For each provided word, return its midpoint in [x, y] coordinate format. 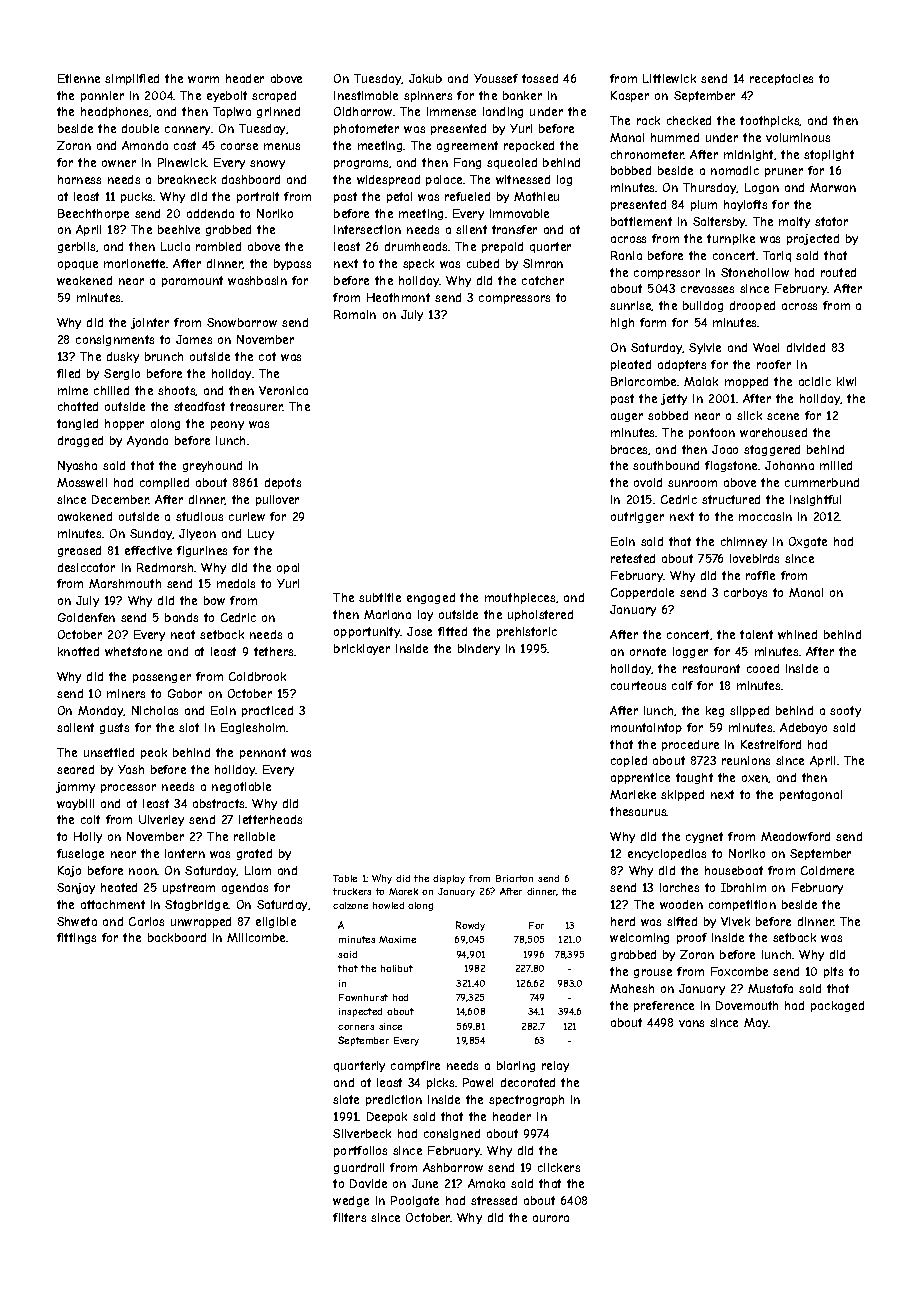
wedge [351, 1201]
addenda [210, 213]
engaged [431, 598]
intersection [367, 229]
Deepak [387, 1117]
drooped [752, 306]
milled [836, 465]
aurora [551, 1218]
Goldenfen [86, 617]
